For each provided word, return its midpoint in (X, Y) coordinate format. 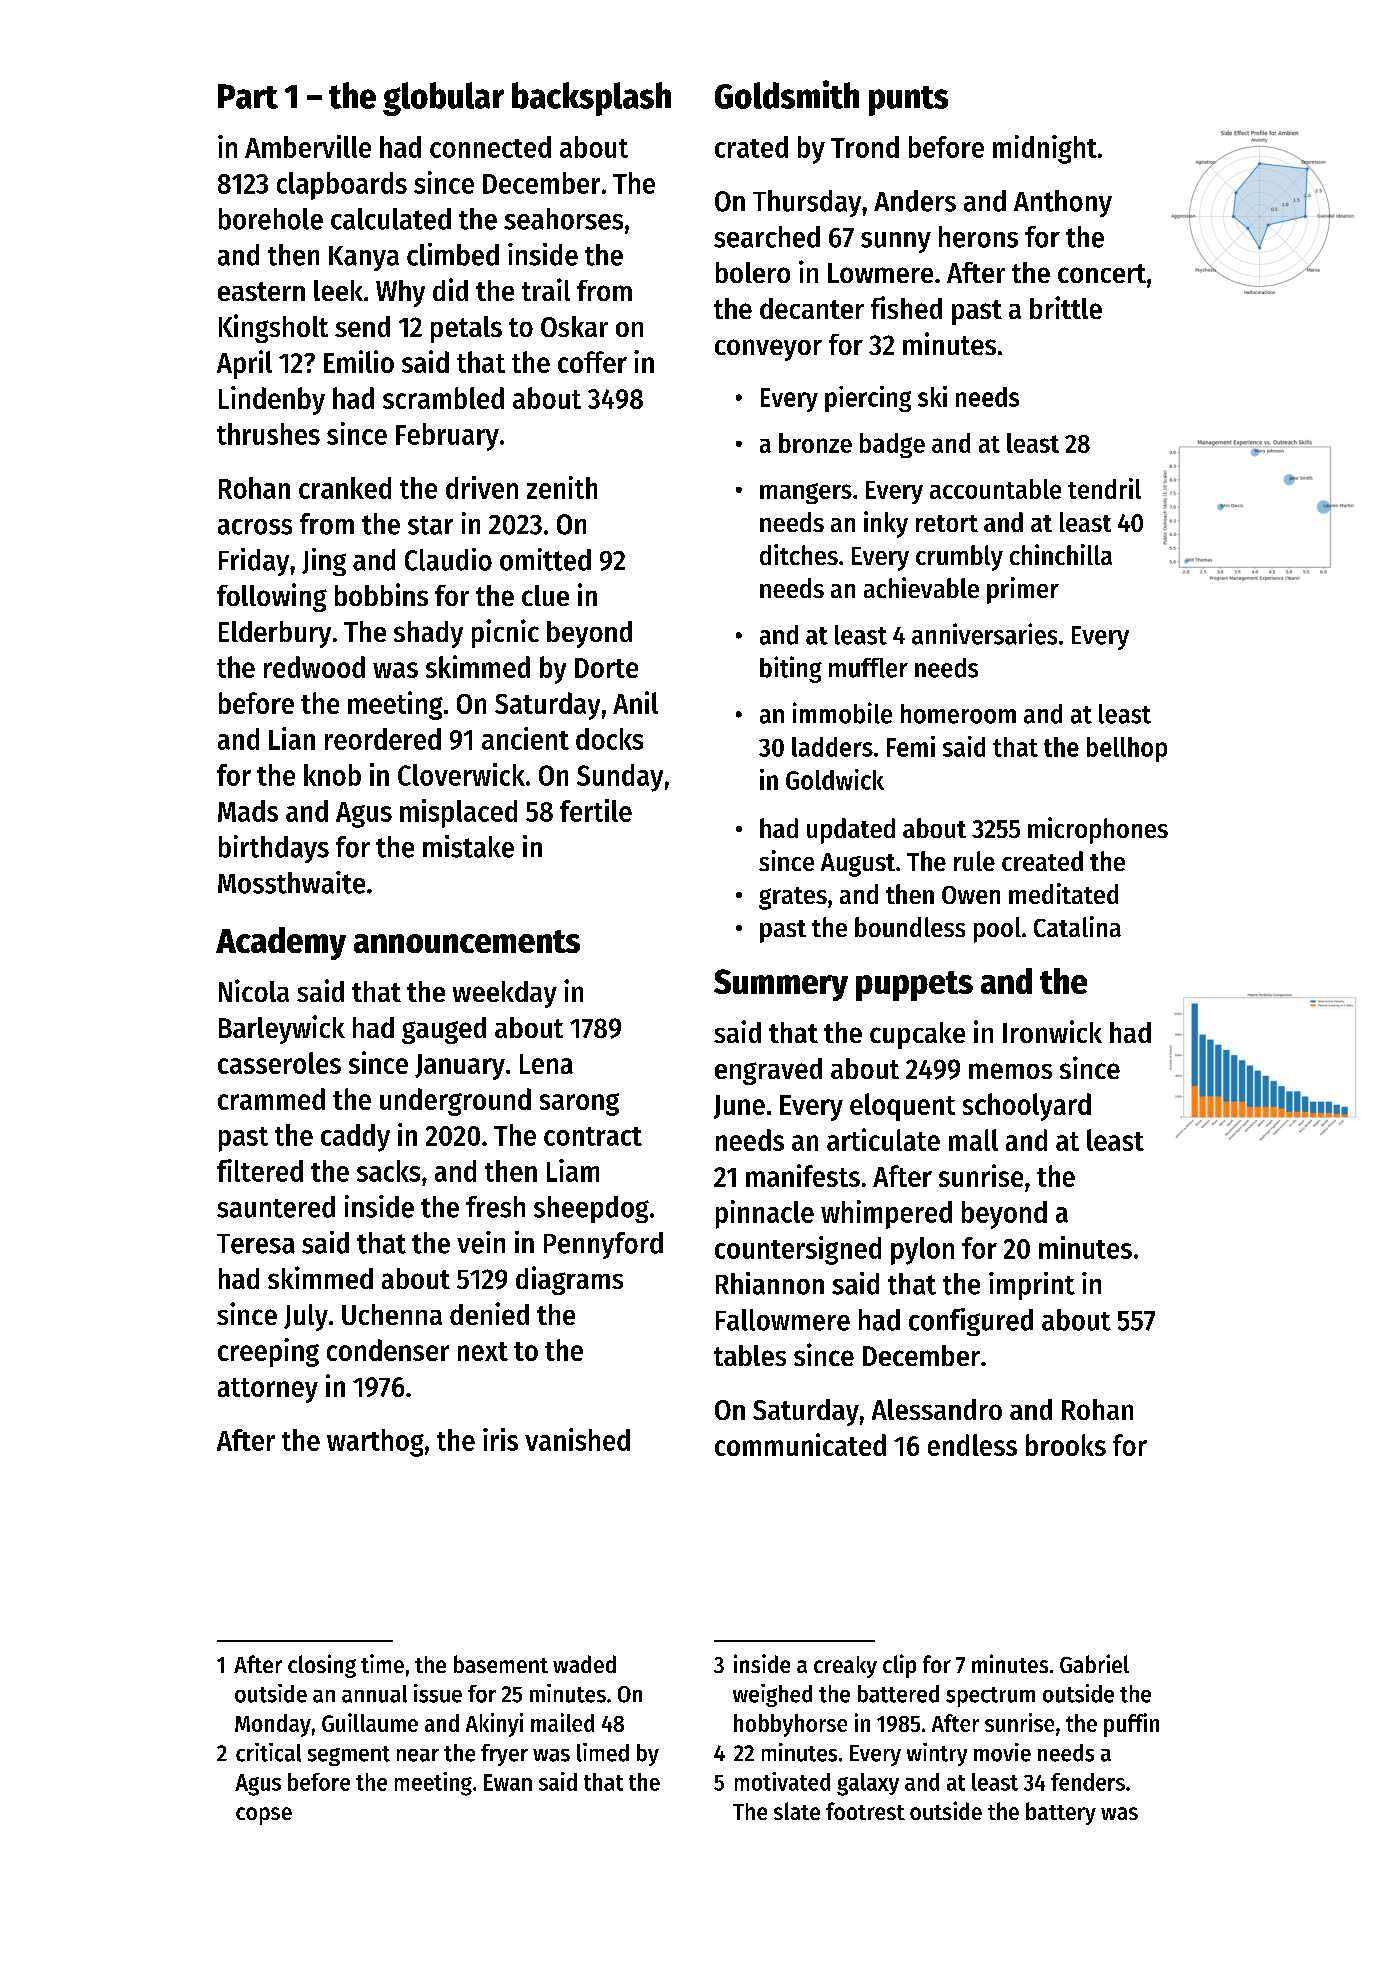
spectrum (990, 1697)
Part (248, 96)
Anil (635, 702)
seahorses (563, 219)
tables (750, 1355)
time (382, 1663)
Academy (281, 943)
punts (908, 101)
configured (971, 1322)
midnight (1045, 149)
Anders (915, 201)
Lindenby (272, 400)
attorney (268, 1390)
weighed (772, 1695)
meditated (1063, 893)
